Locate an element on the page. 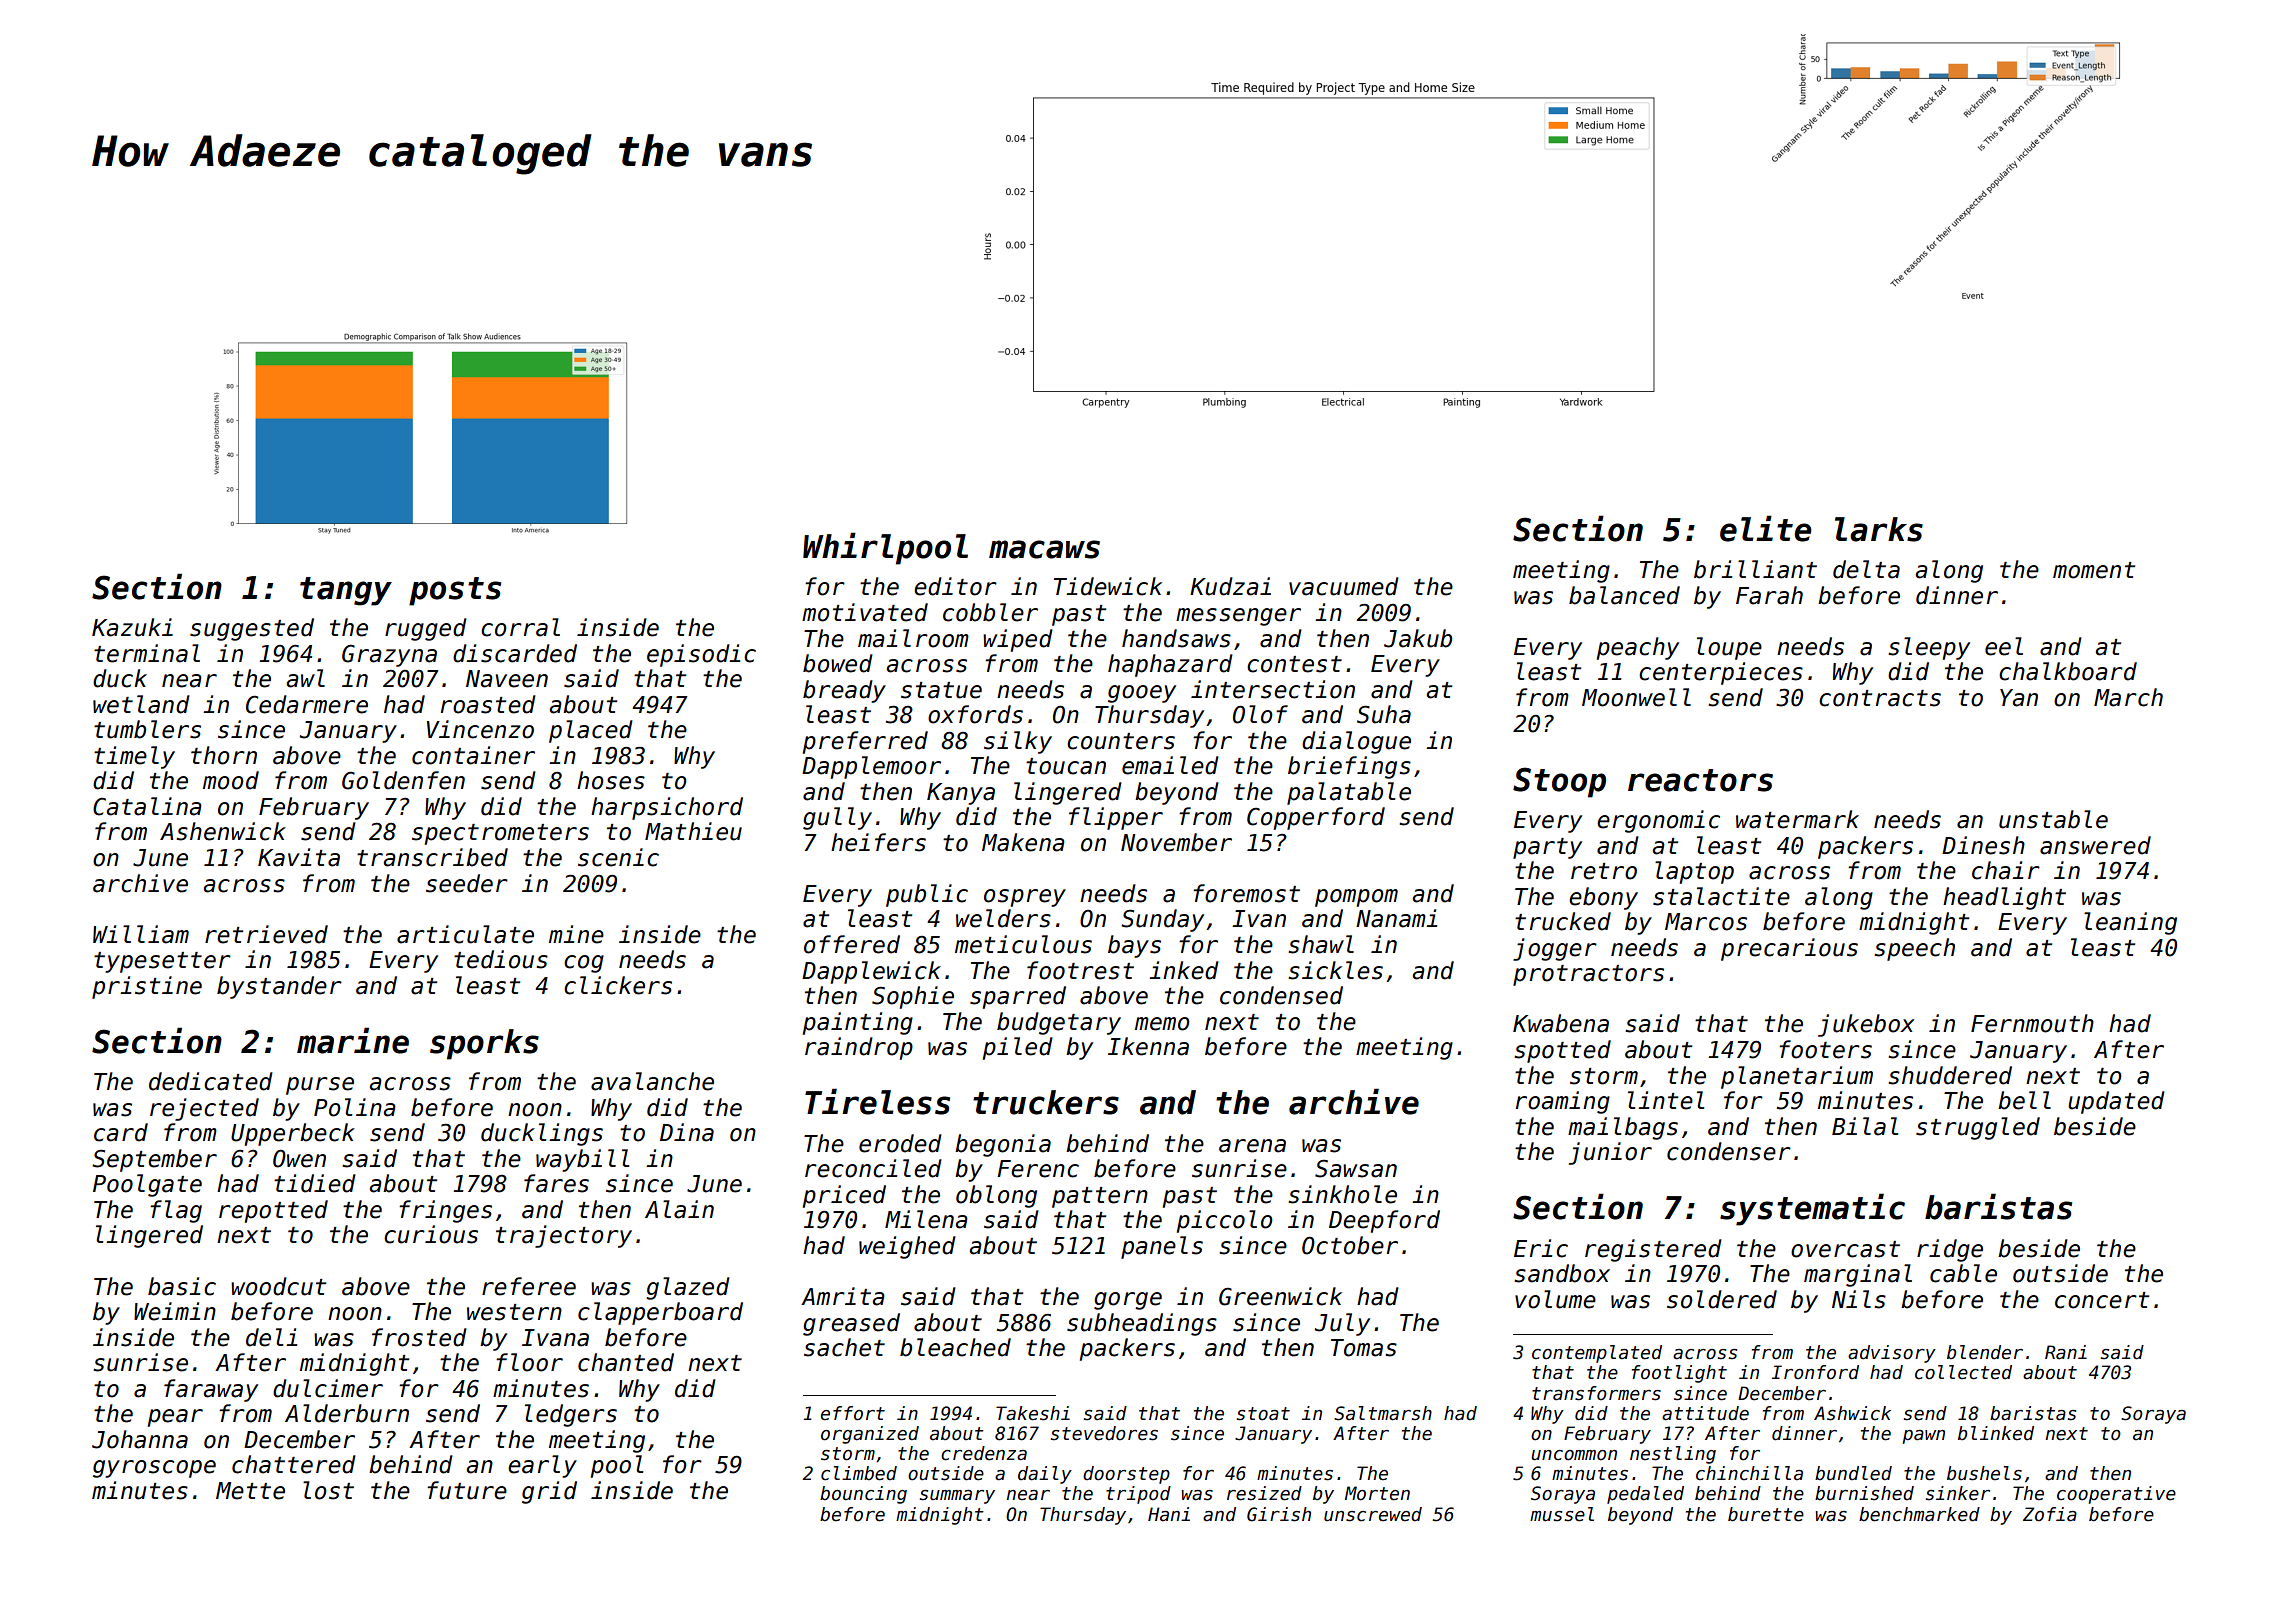 Image resolution: width=2282 pixels, height=1614 pixels. terminal is located at coordinates (147, 653).
